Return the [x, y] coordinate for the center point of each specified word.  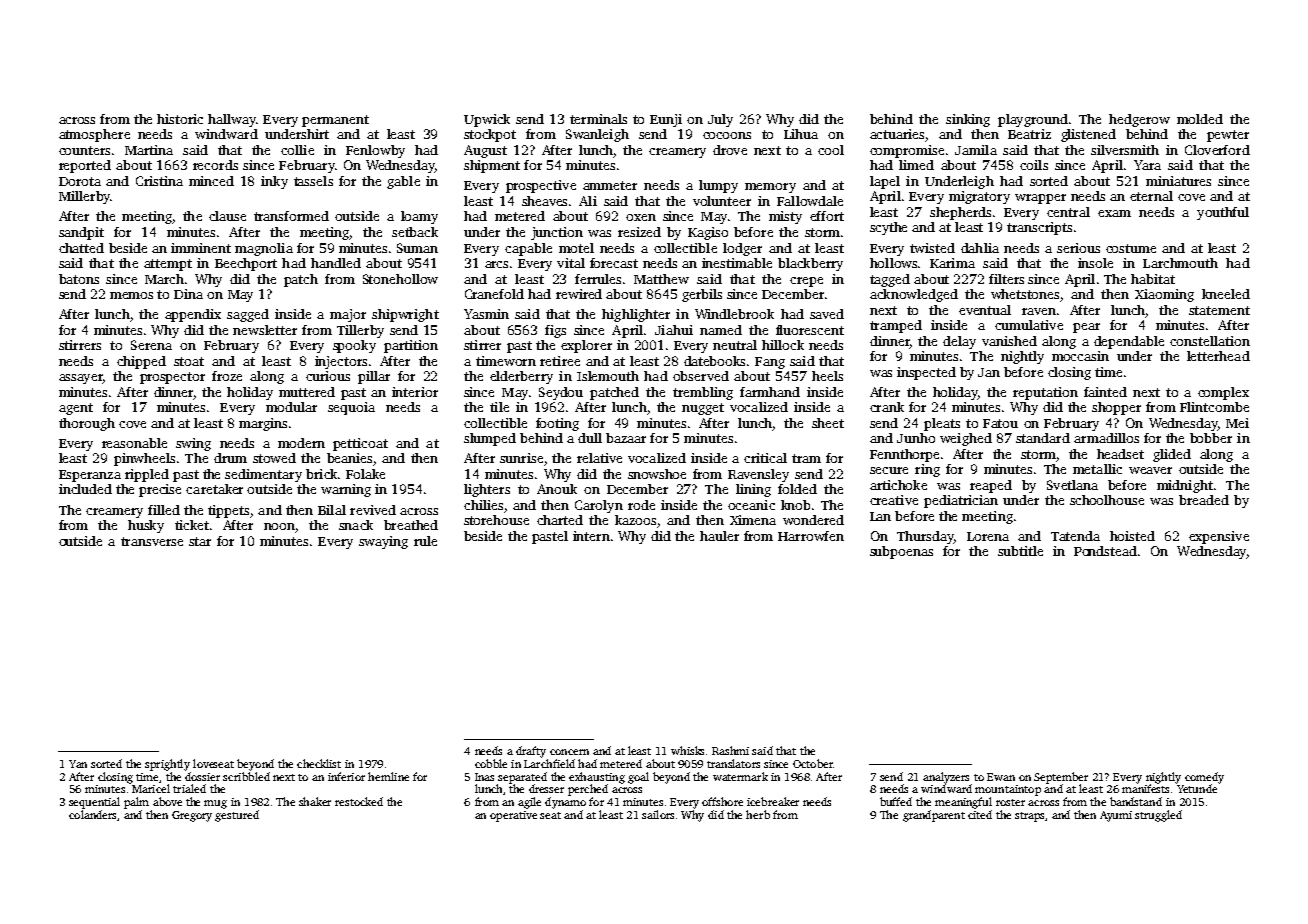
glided [1172, 455]
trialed [189, 788]
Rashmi [730, 750]
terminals [598, 119]
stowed [274, 458]
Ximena [753, 520]
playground [1033, 120]
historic [180, 119]
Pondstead [1105, 551]
